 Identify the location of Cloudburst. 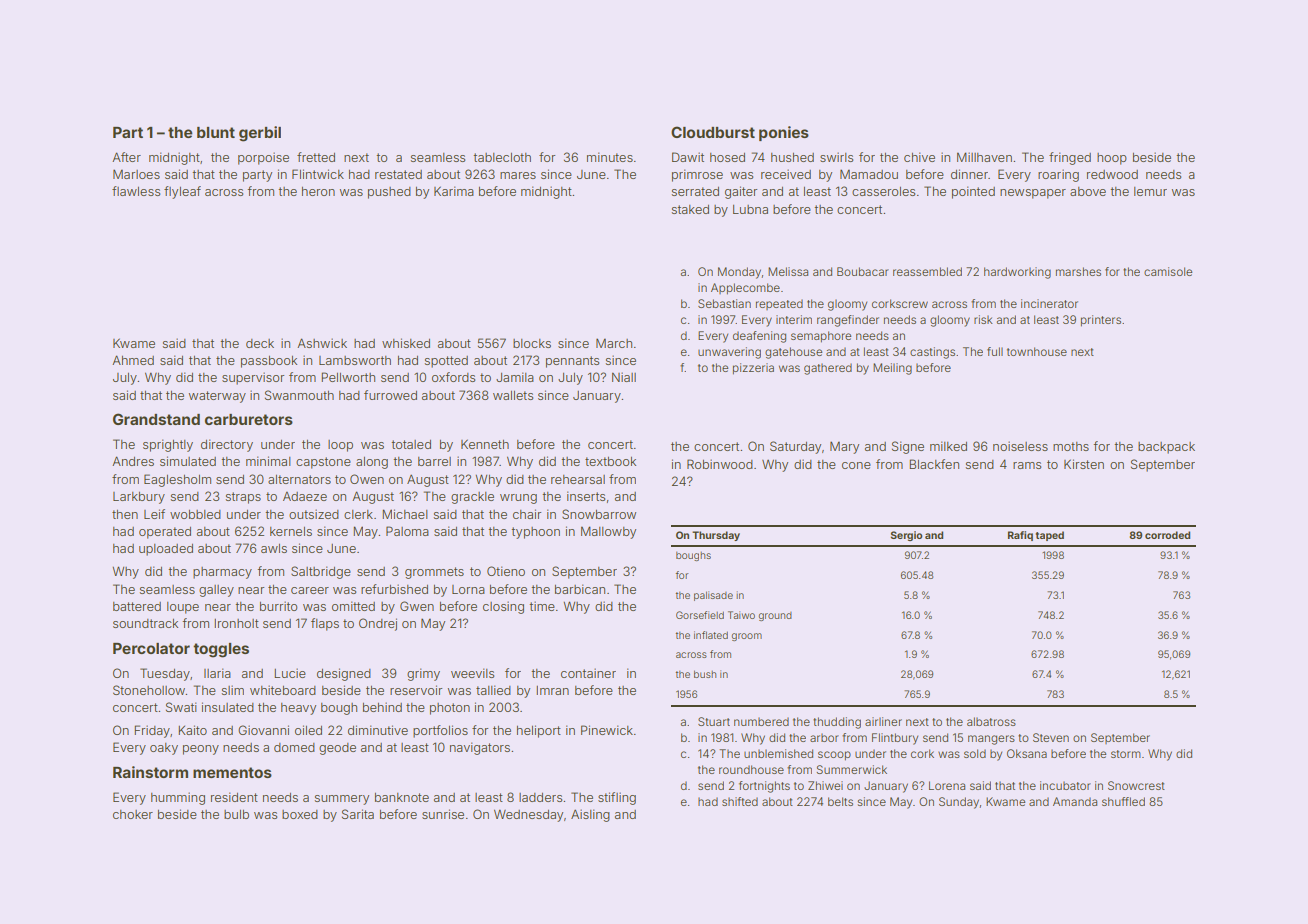
(713, 132).
